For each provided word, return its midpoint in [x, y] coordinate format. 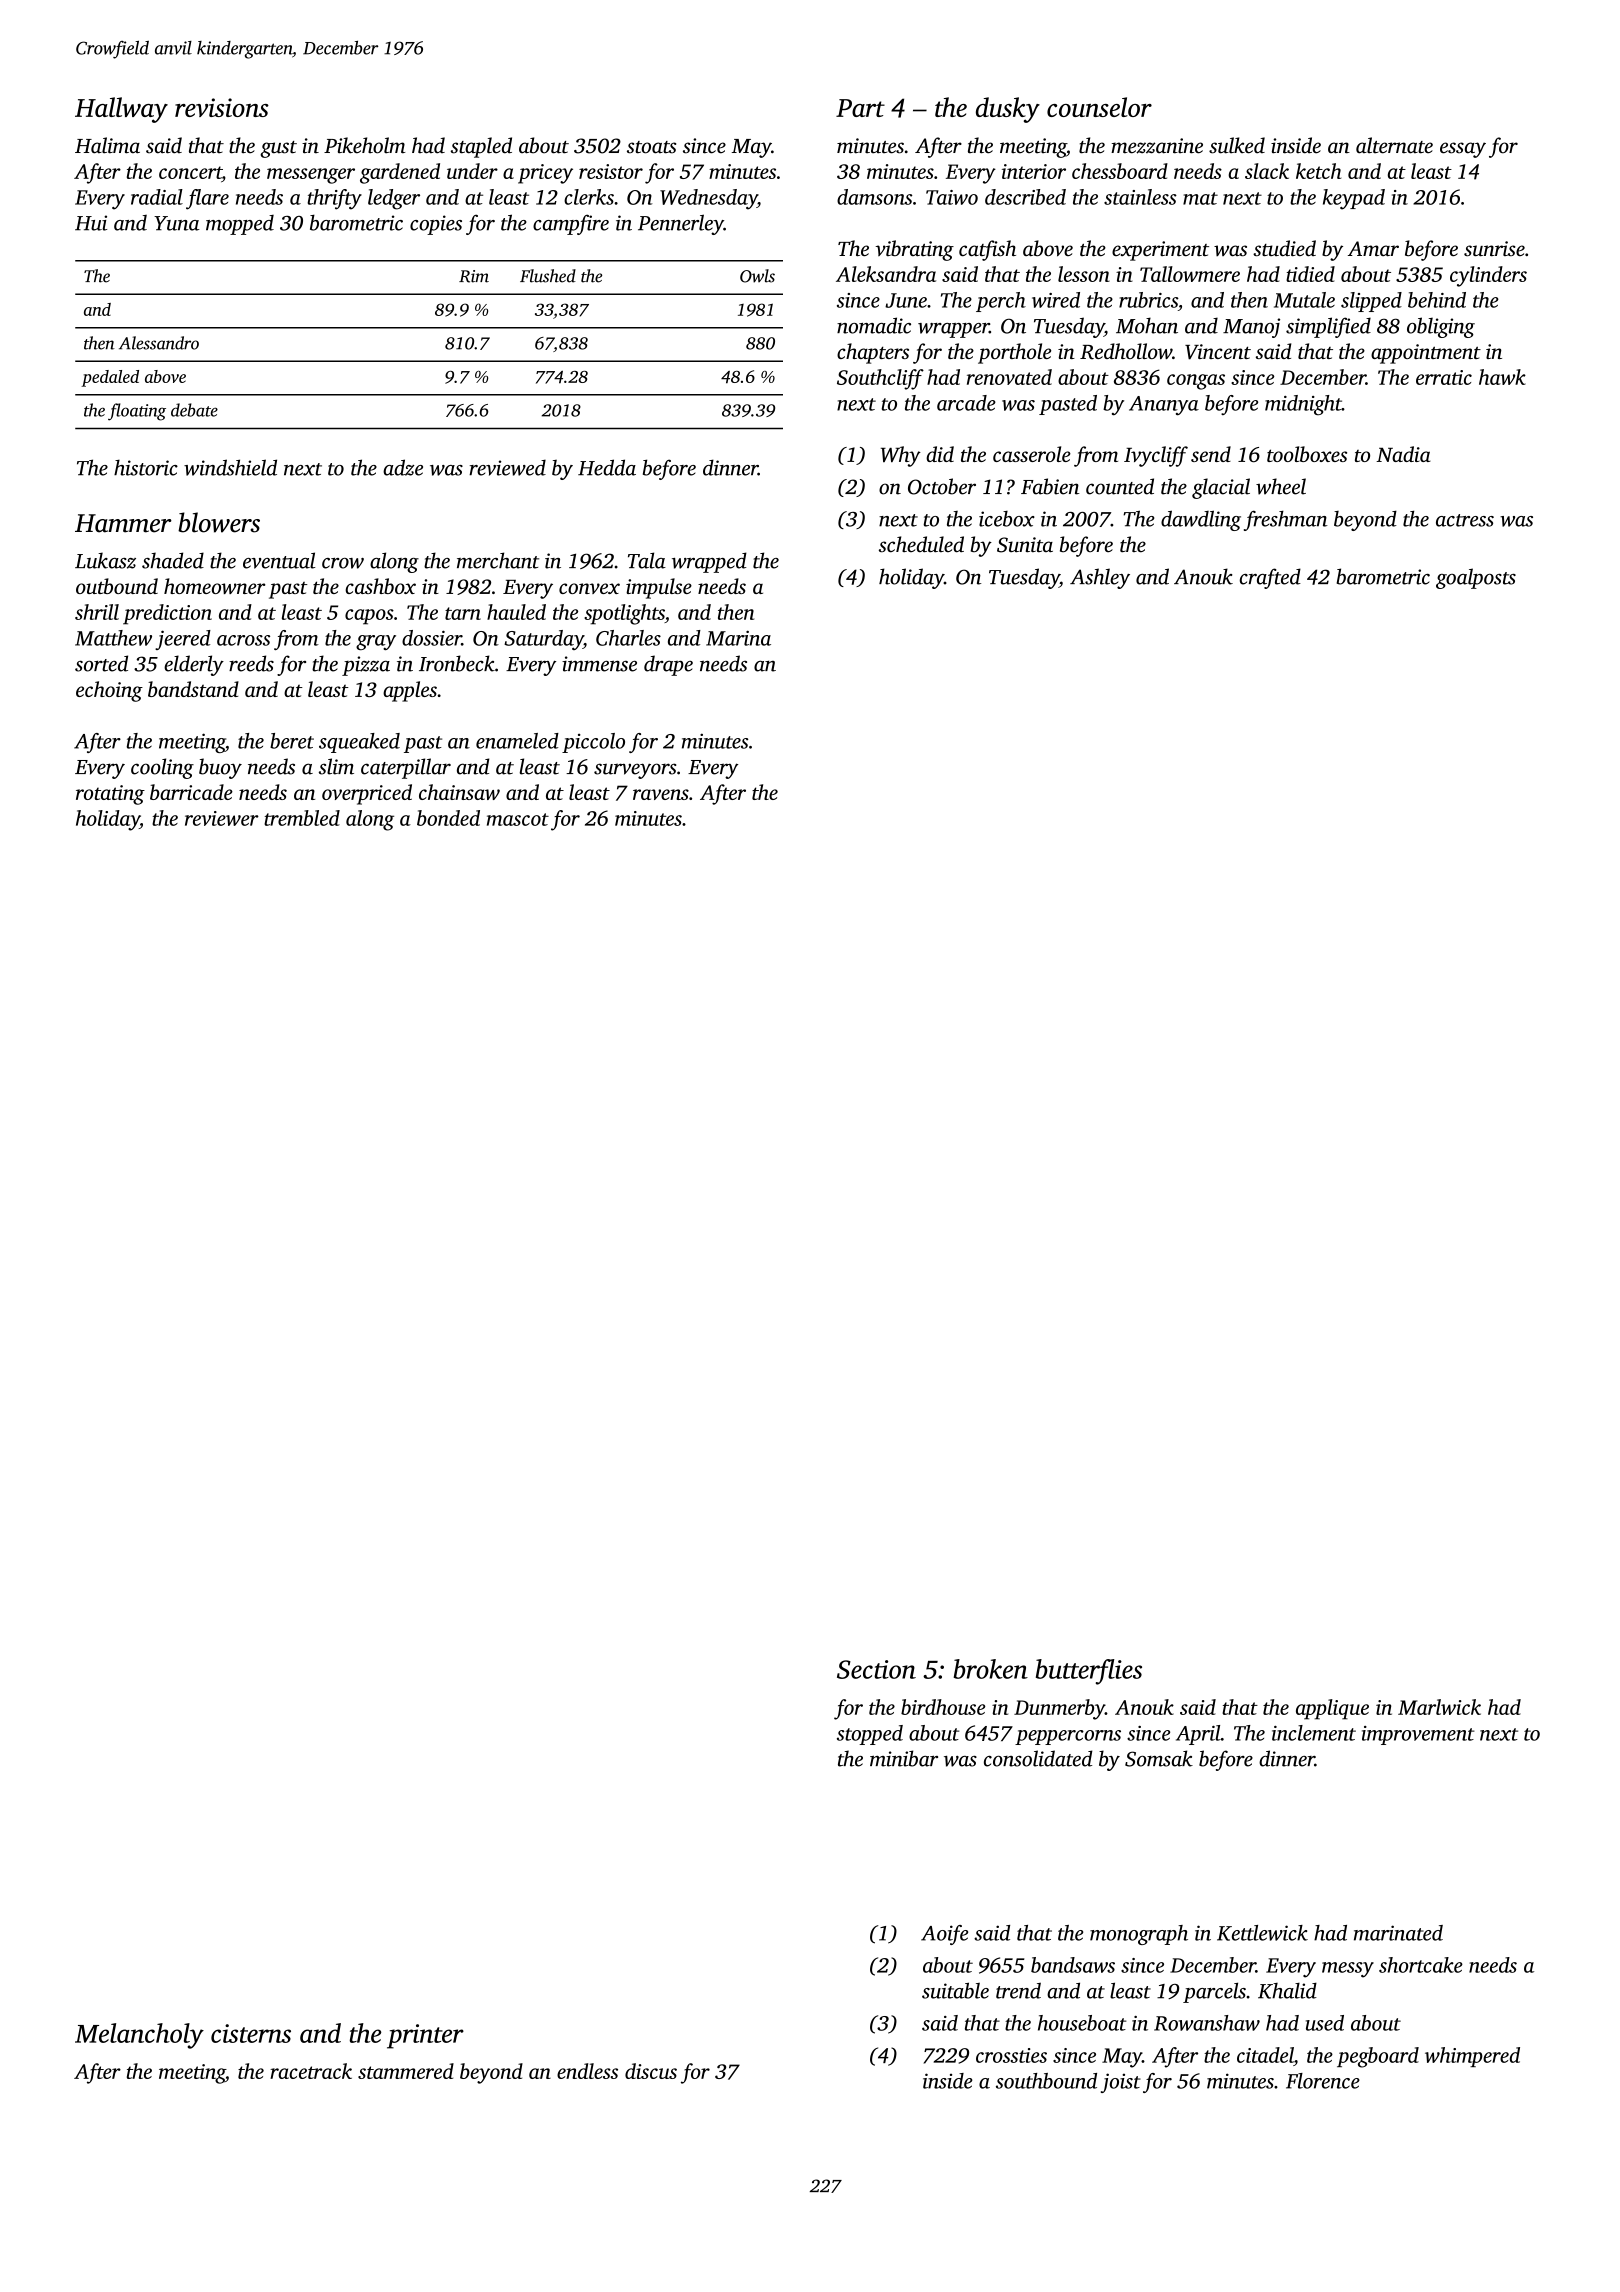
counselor [1099, 107]
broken [991, 1669]
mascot [518, 819]
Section [876, 1669]
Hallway [121, 110]
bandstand [193, 689]
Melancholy [139, 2036]
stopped [870, 1735]
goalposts [1476, 578]
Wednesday [708, 199]
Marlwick [1439, 1707]
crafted [1270, 578]
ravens [661, 794]
